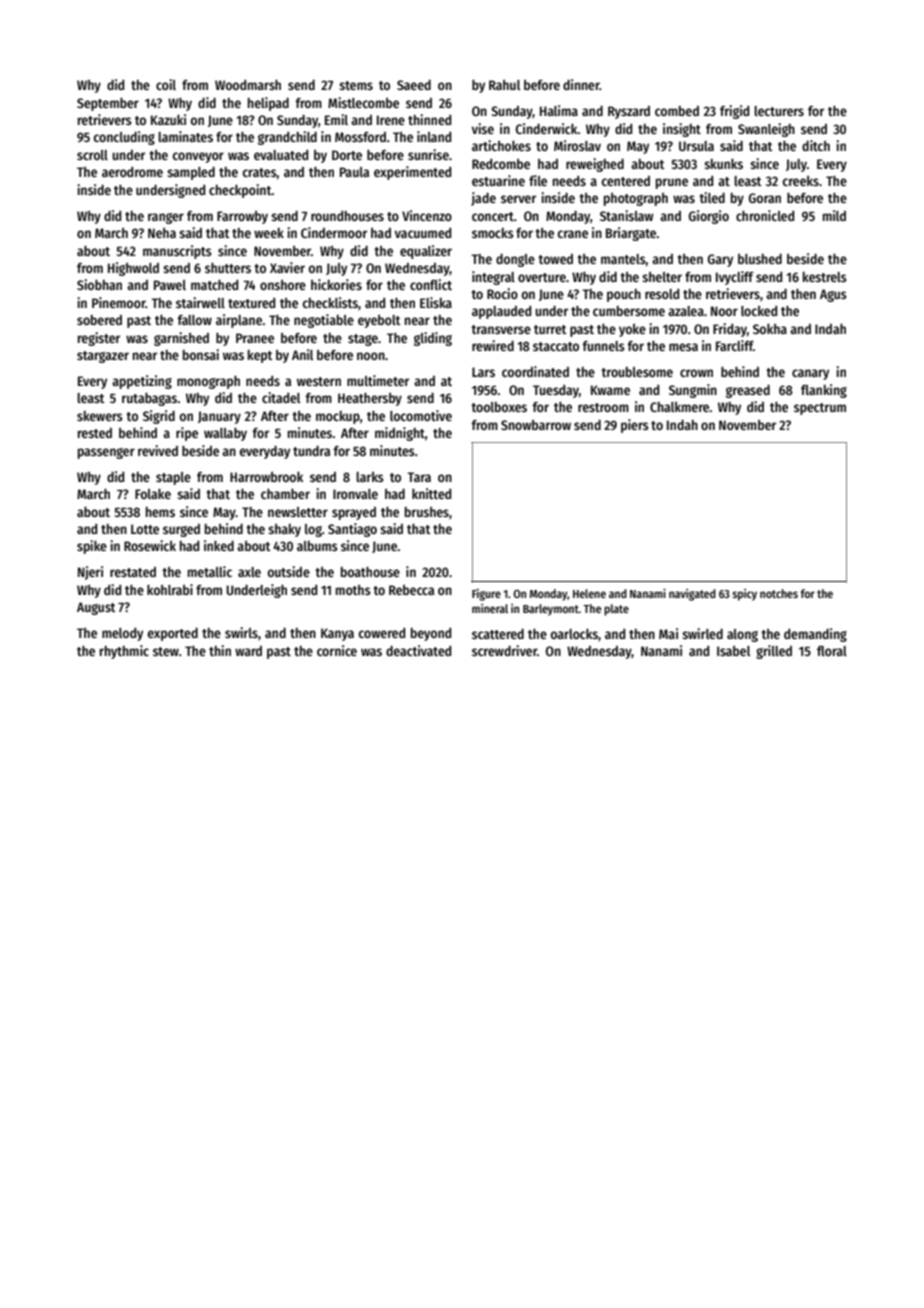  What do you see at coordinates (709, 217) in the document?
I see `Giorgio` at bounding box center [709, 217].
